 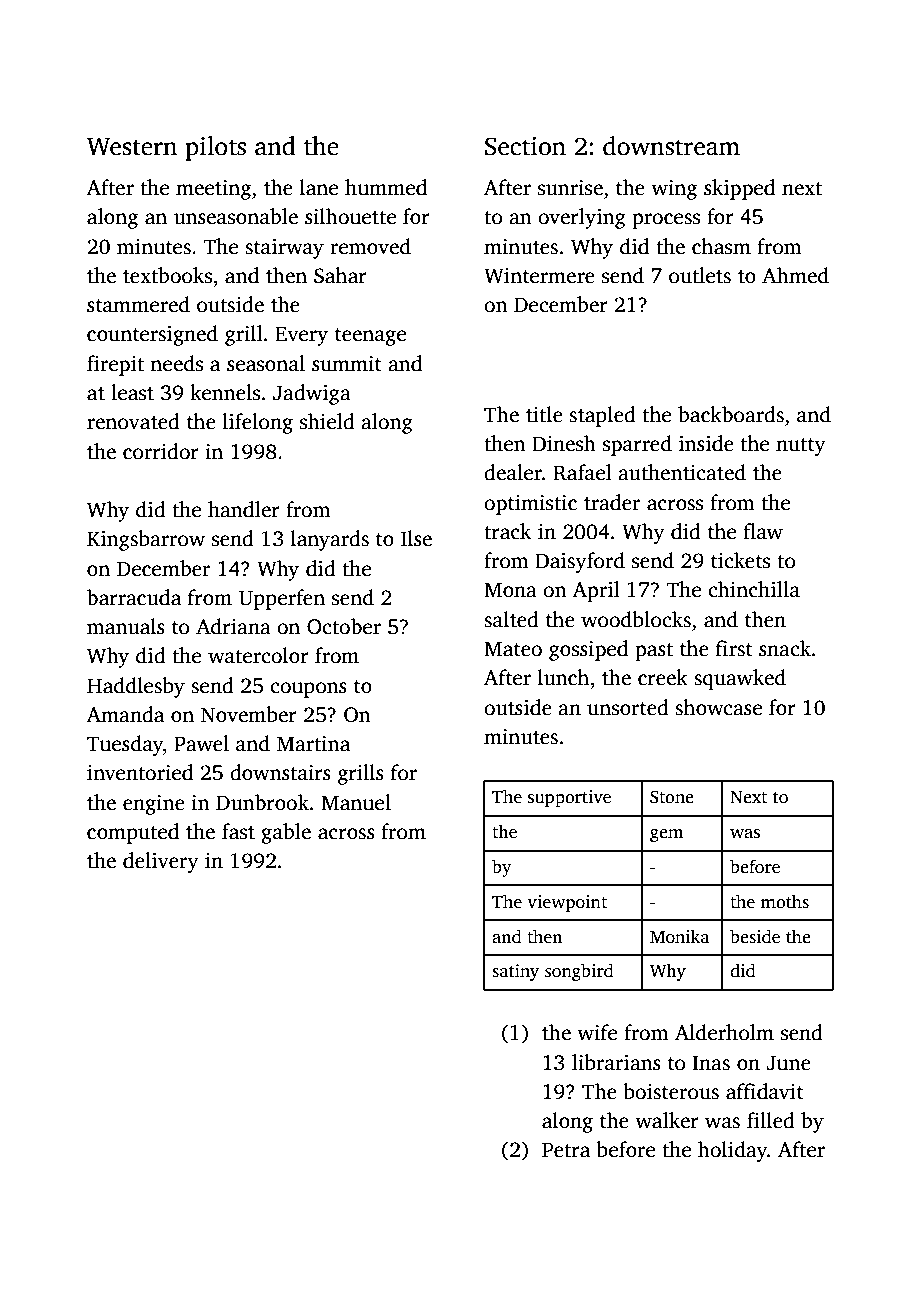 I want to click on pilots, so click(x=215, y=148).
